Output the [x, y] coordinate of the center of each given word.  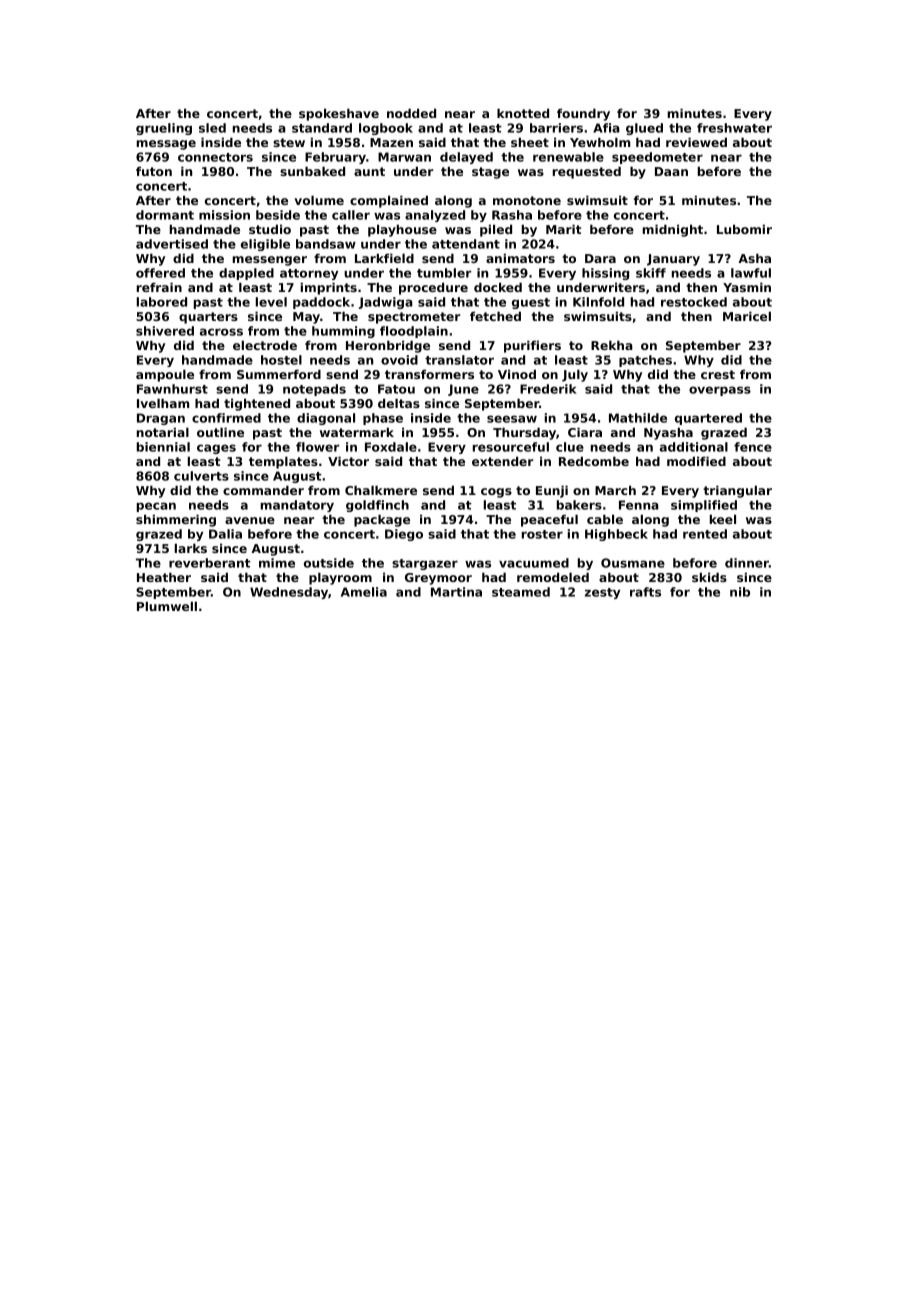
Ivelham [163, 403]
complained [389, 201]
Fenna [639, 505]
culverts [201, 476]
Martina [456, 592]
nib [740, 592]
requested [587, 172]
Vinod [517, 374]
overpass [720, 391]
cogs [496, 493]
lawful [751, 273]
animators [520, 258]
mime [277, 563]
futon [154, 171]
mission [224, 215]
